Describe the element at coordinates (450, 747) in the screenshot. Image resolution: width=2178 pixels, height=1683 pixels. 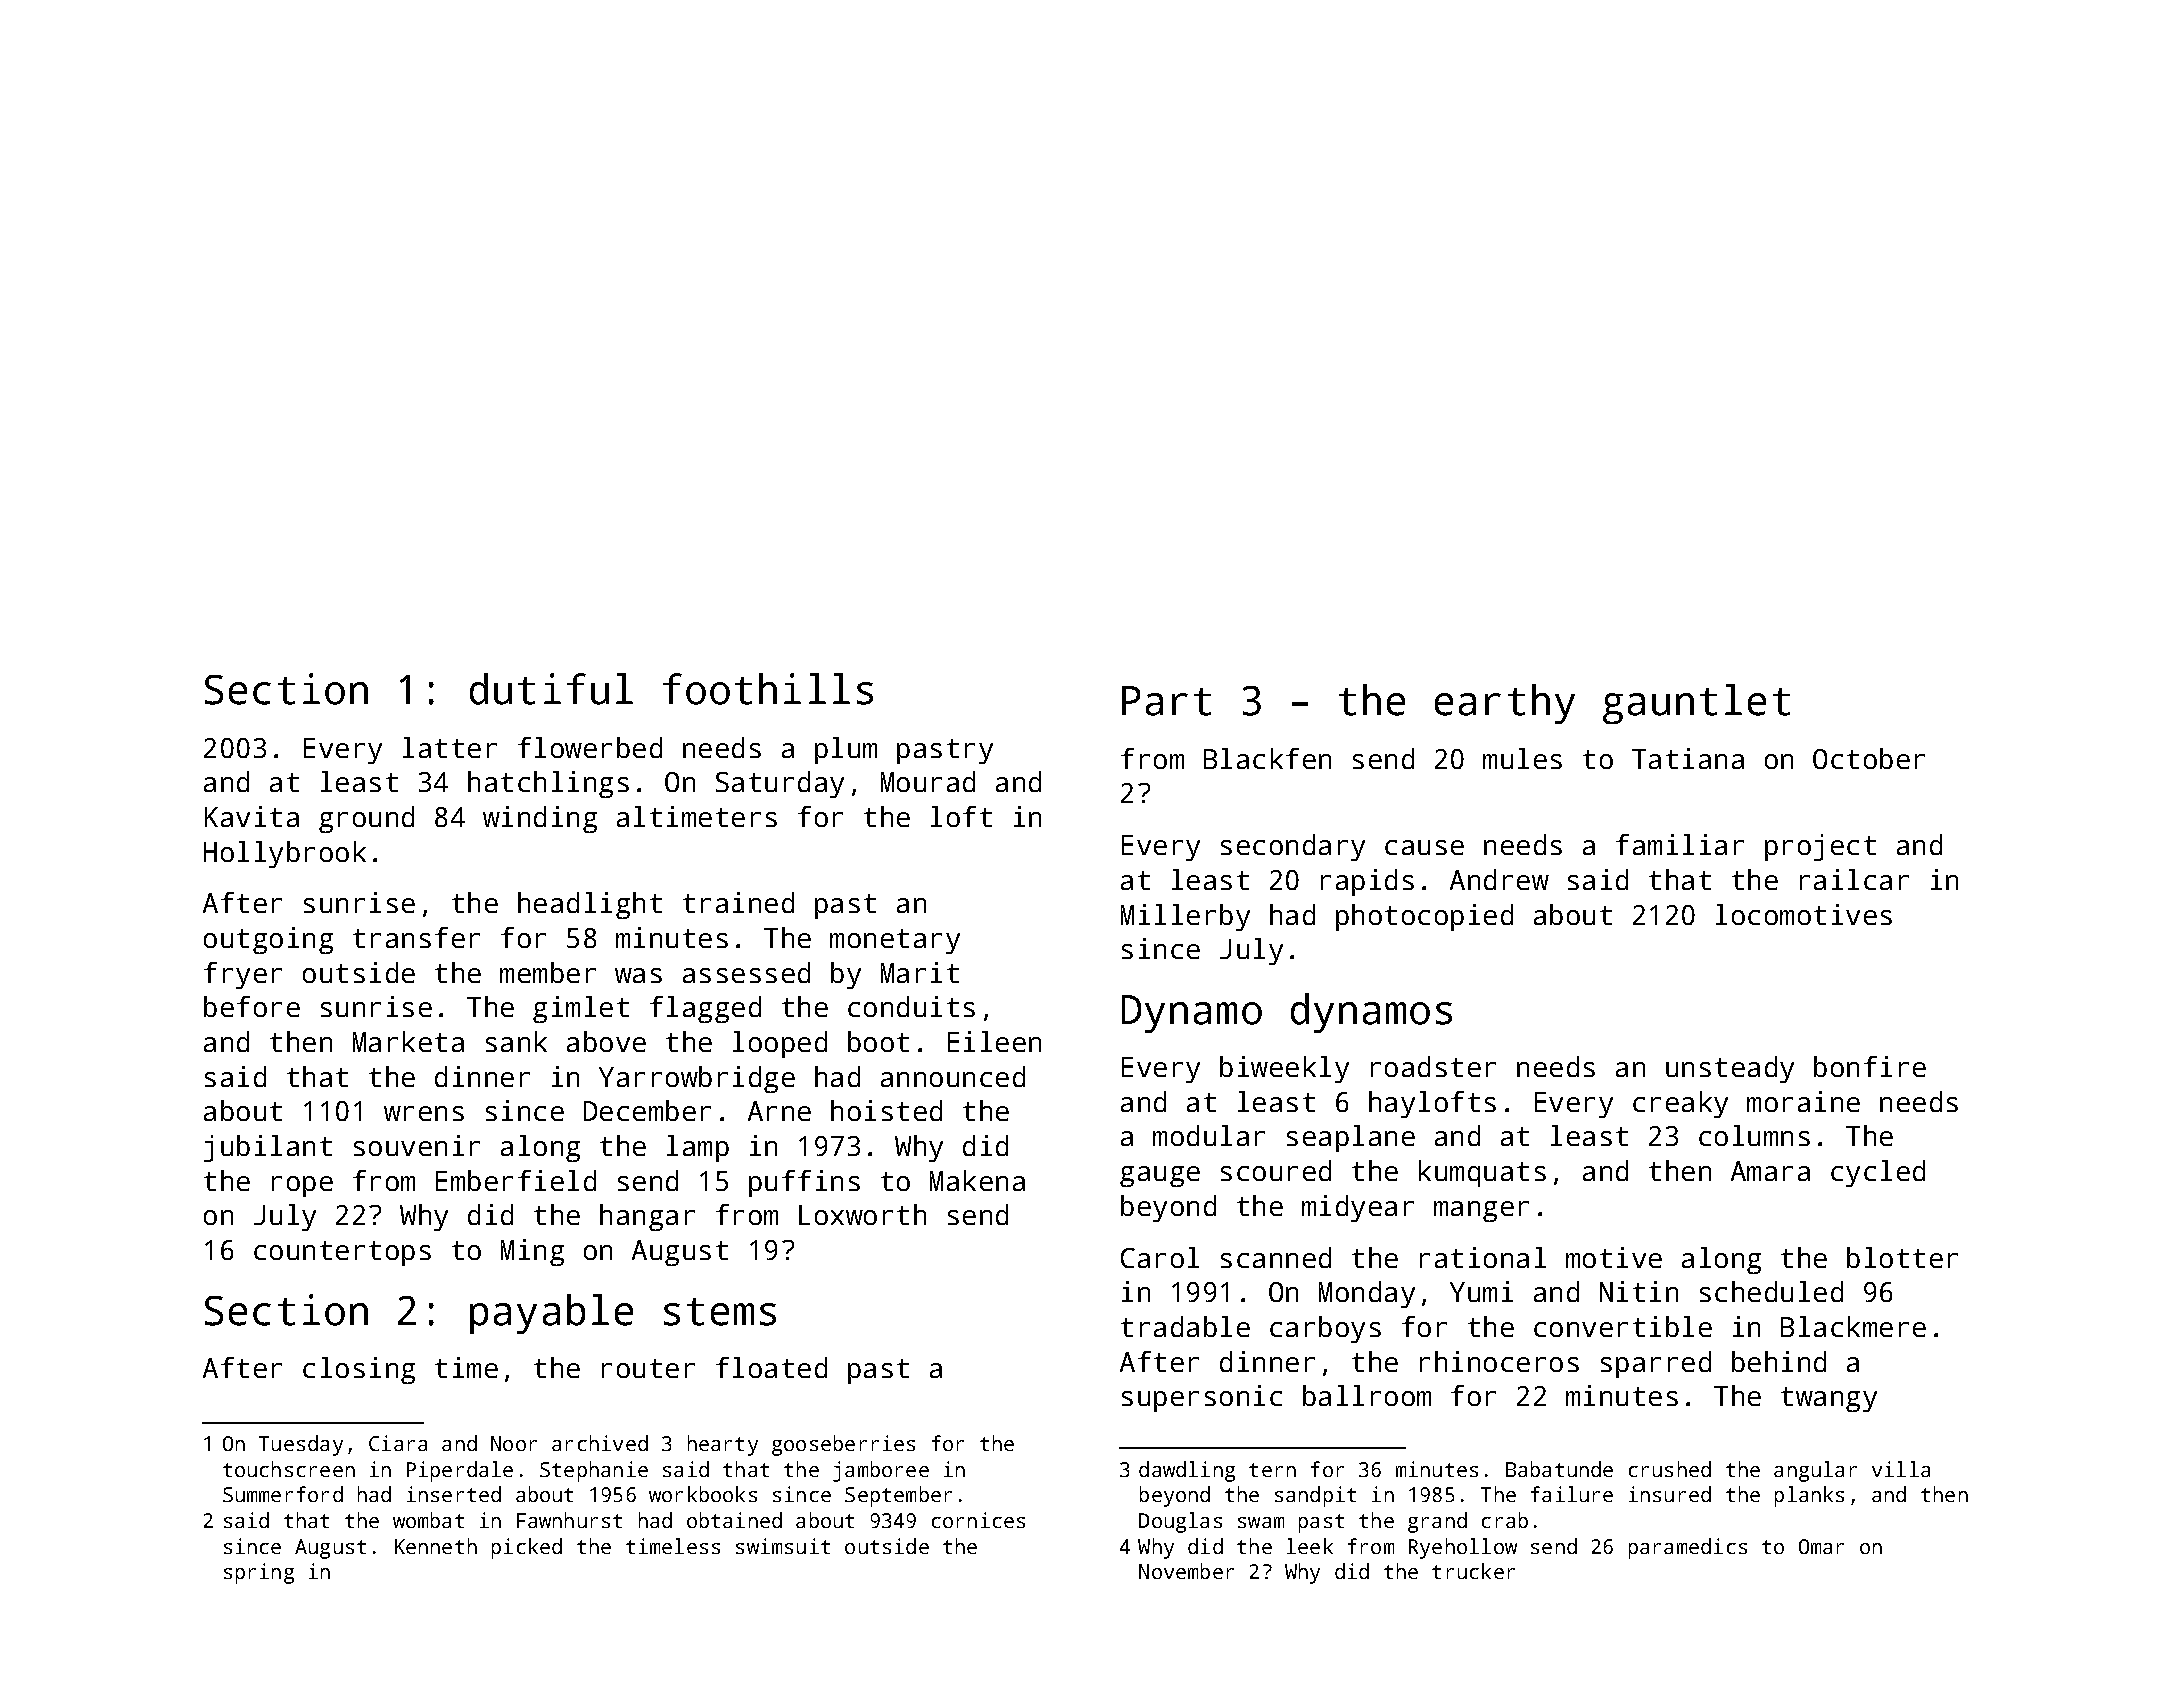
I see `latter` at that location.
